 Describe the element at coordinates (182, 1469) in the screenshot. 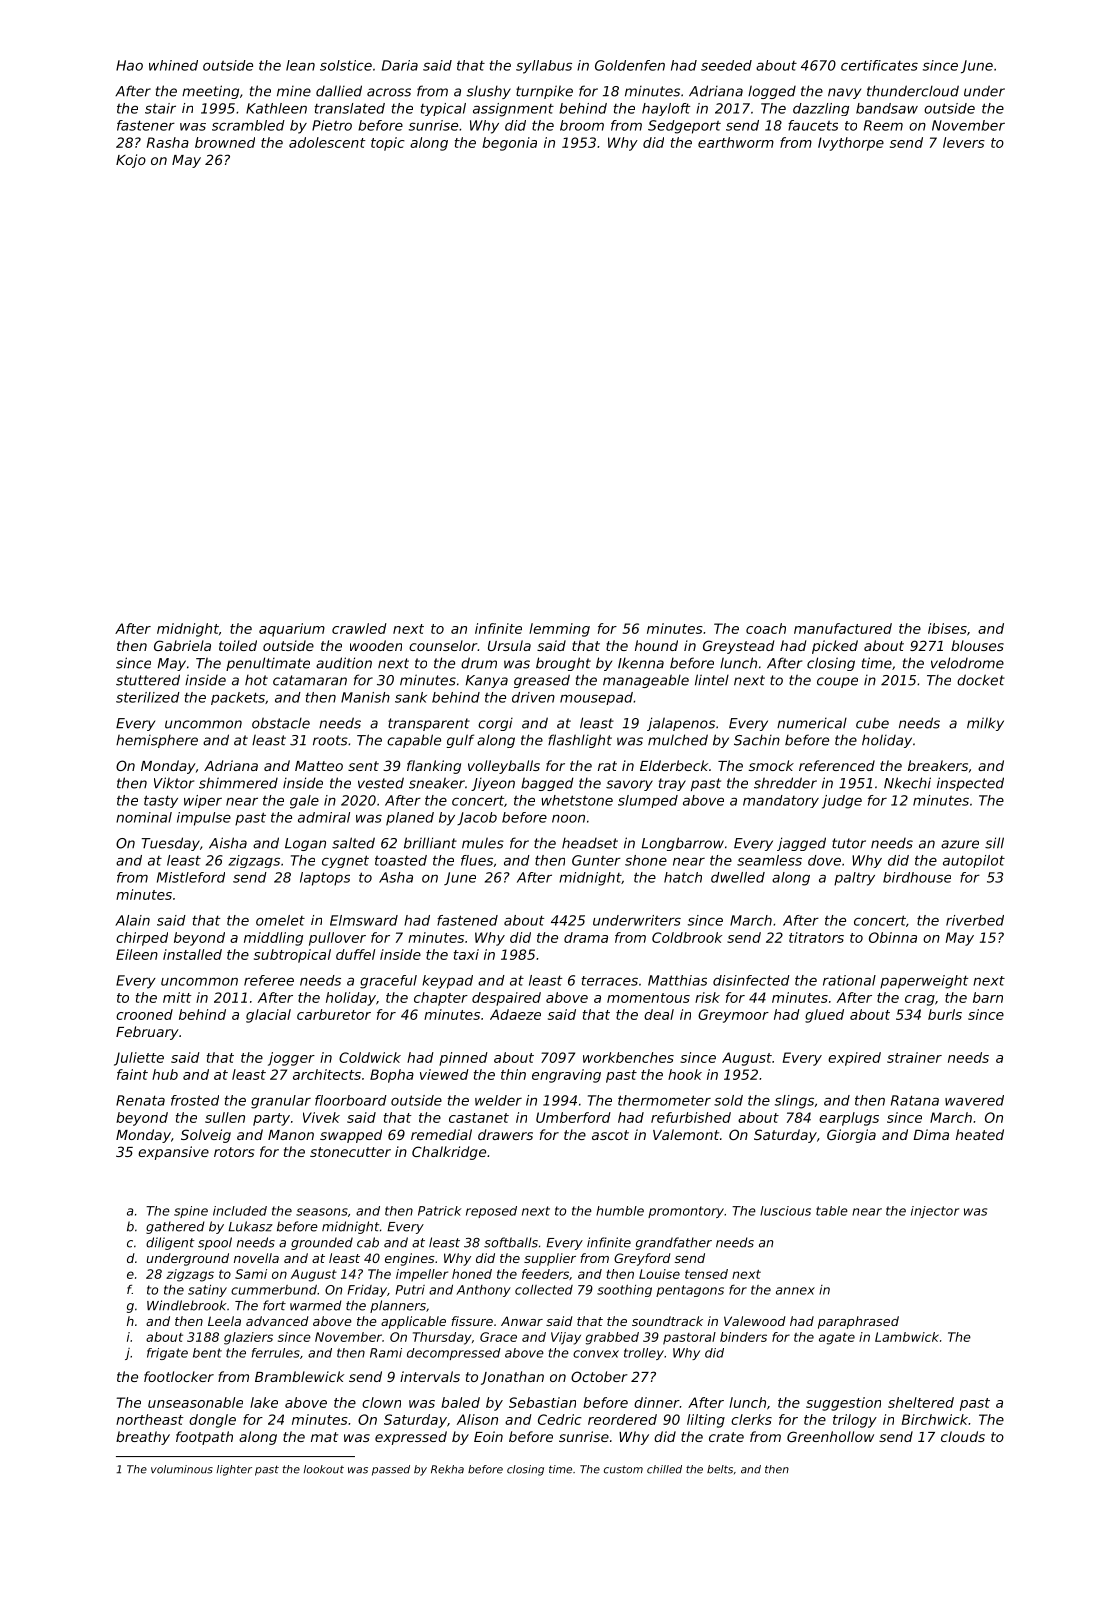

I see `voluminous` at that location.
